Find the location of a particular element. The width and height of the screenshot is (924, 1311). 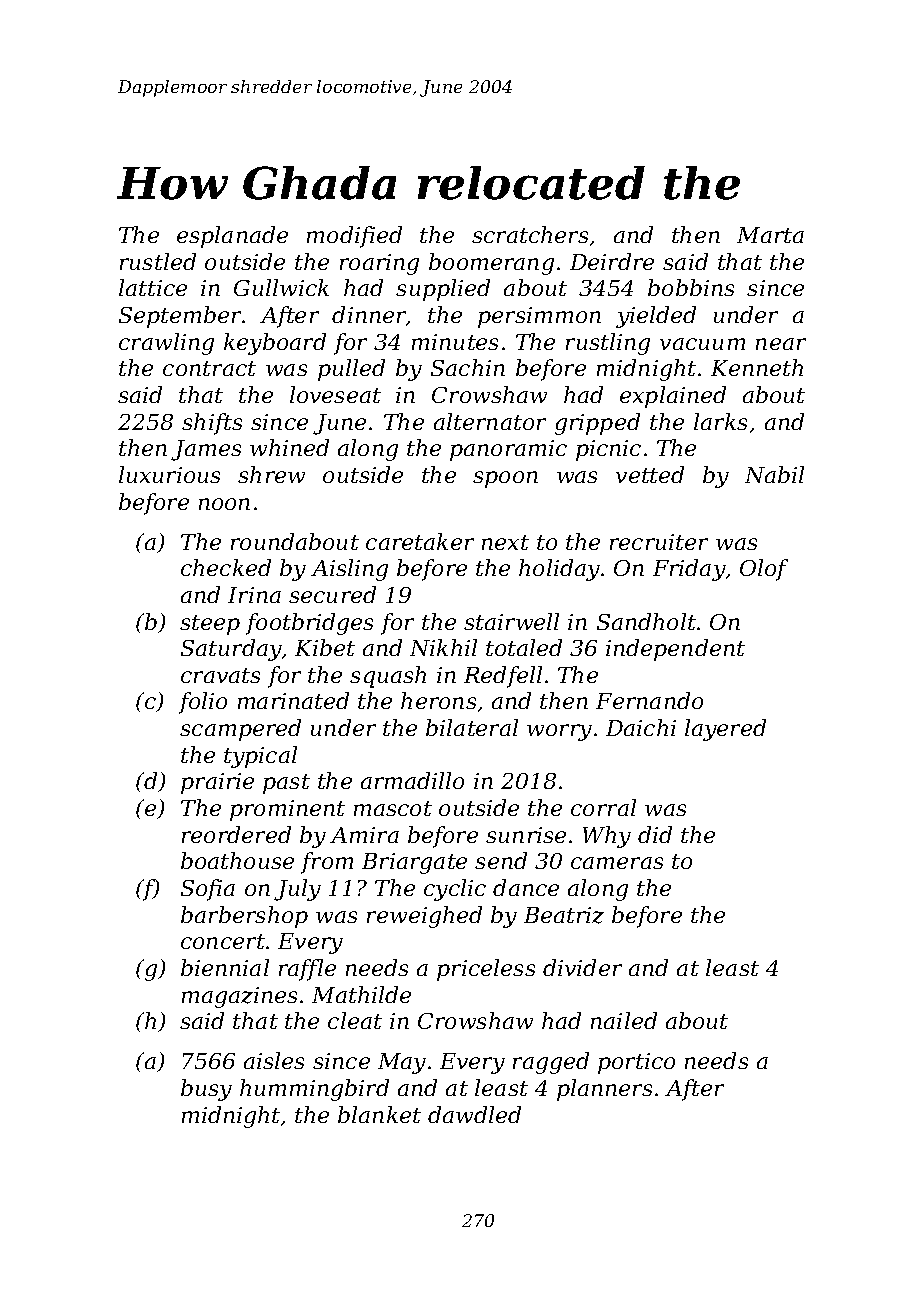

vetted is located at coordinates (650, 474).
